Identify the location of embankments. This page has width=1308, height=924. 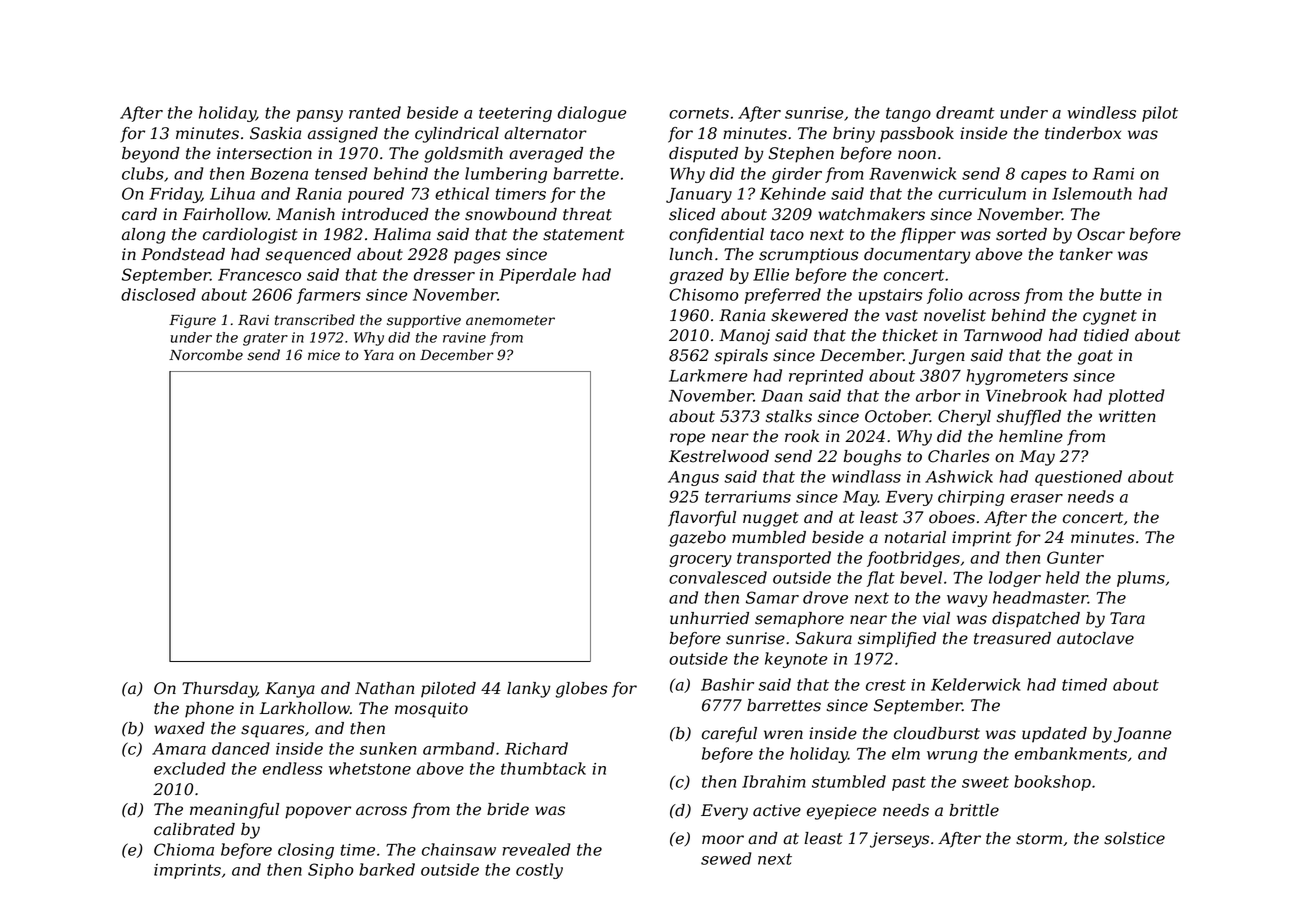
(1071, 753).
